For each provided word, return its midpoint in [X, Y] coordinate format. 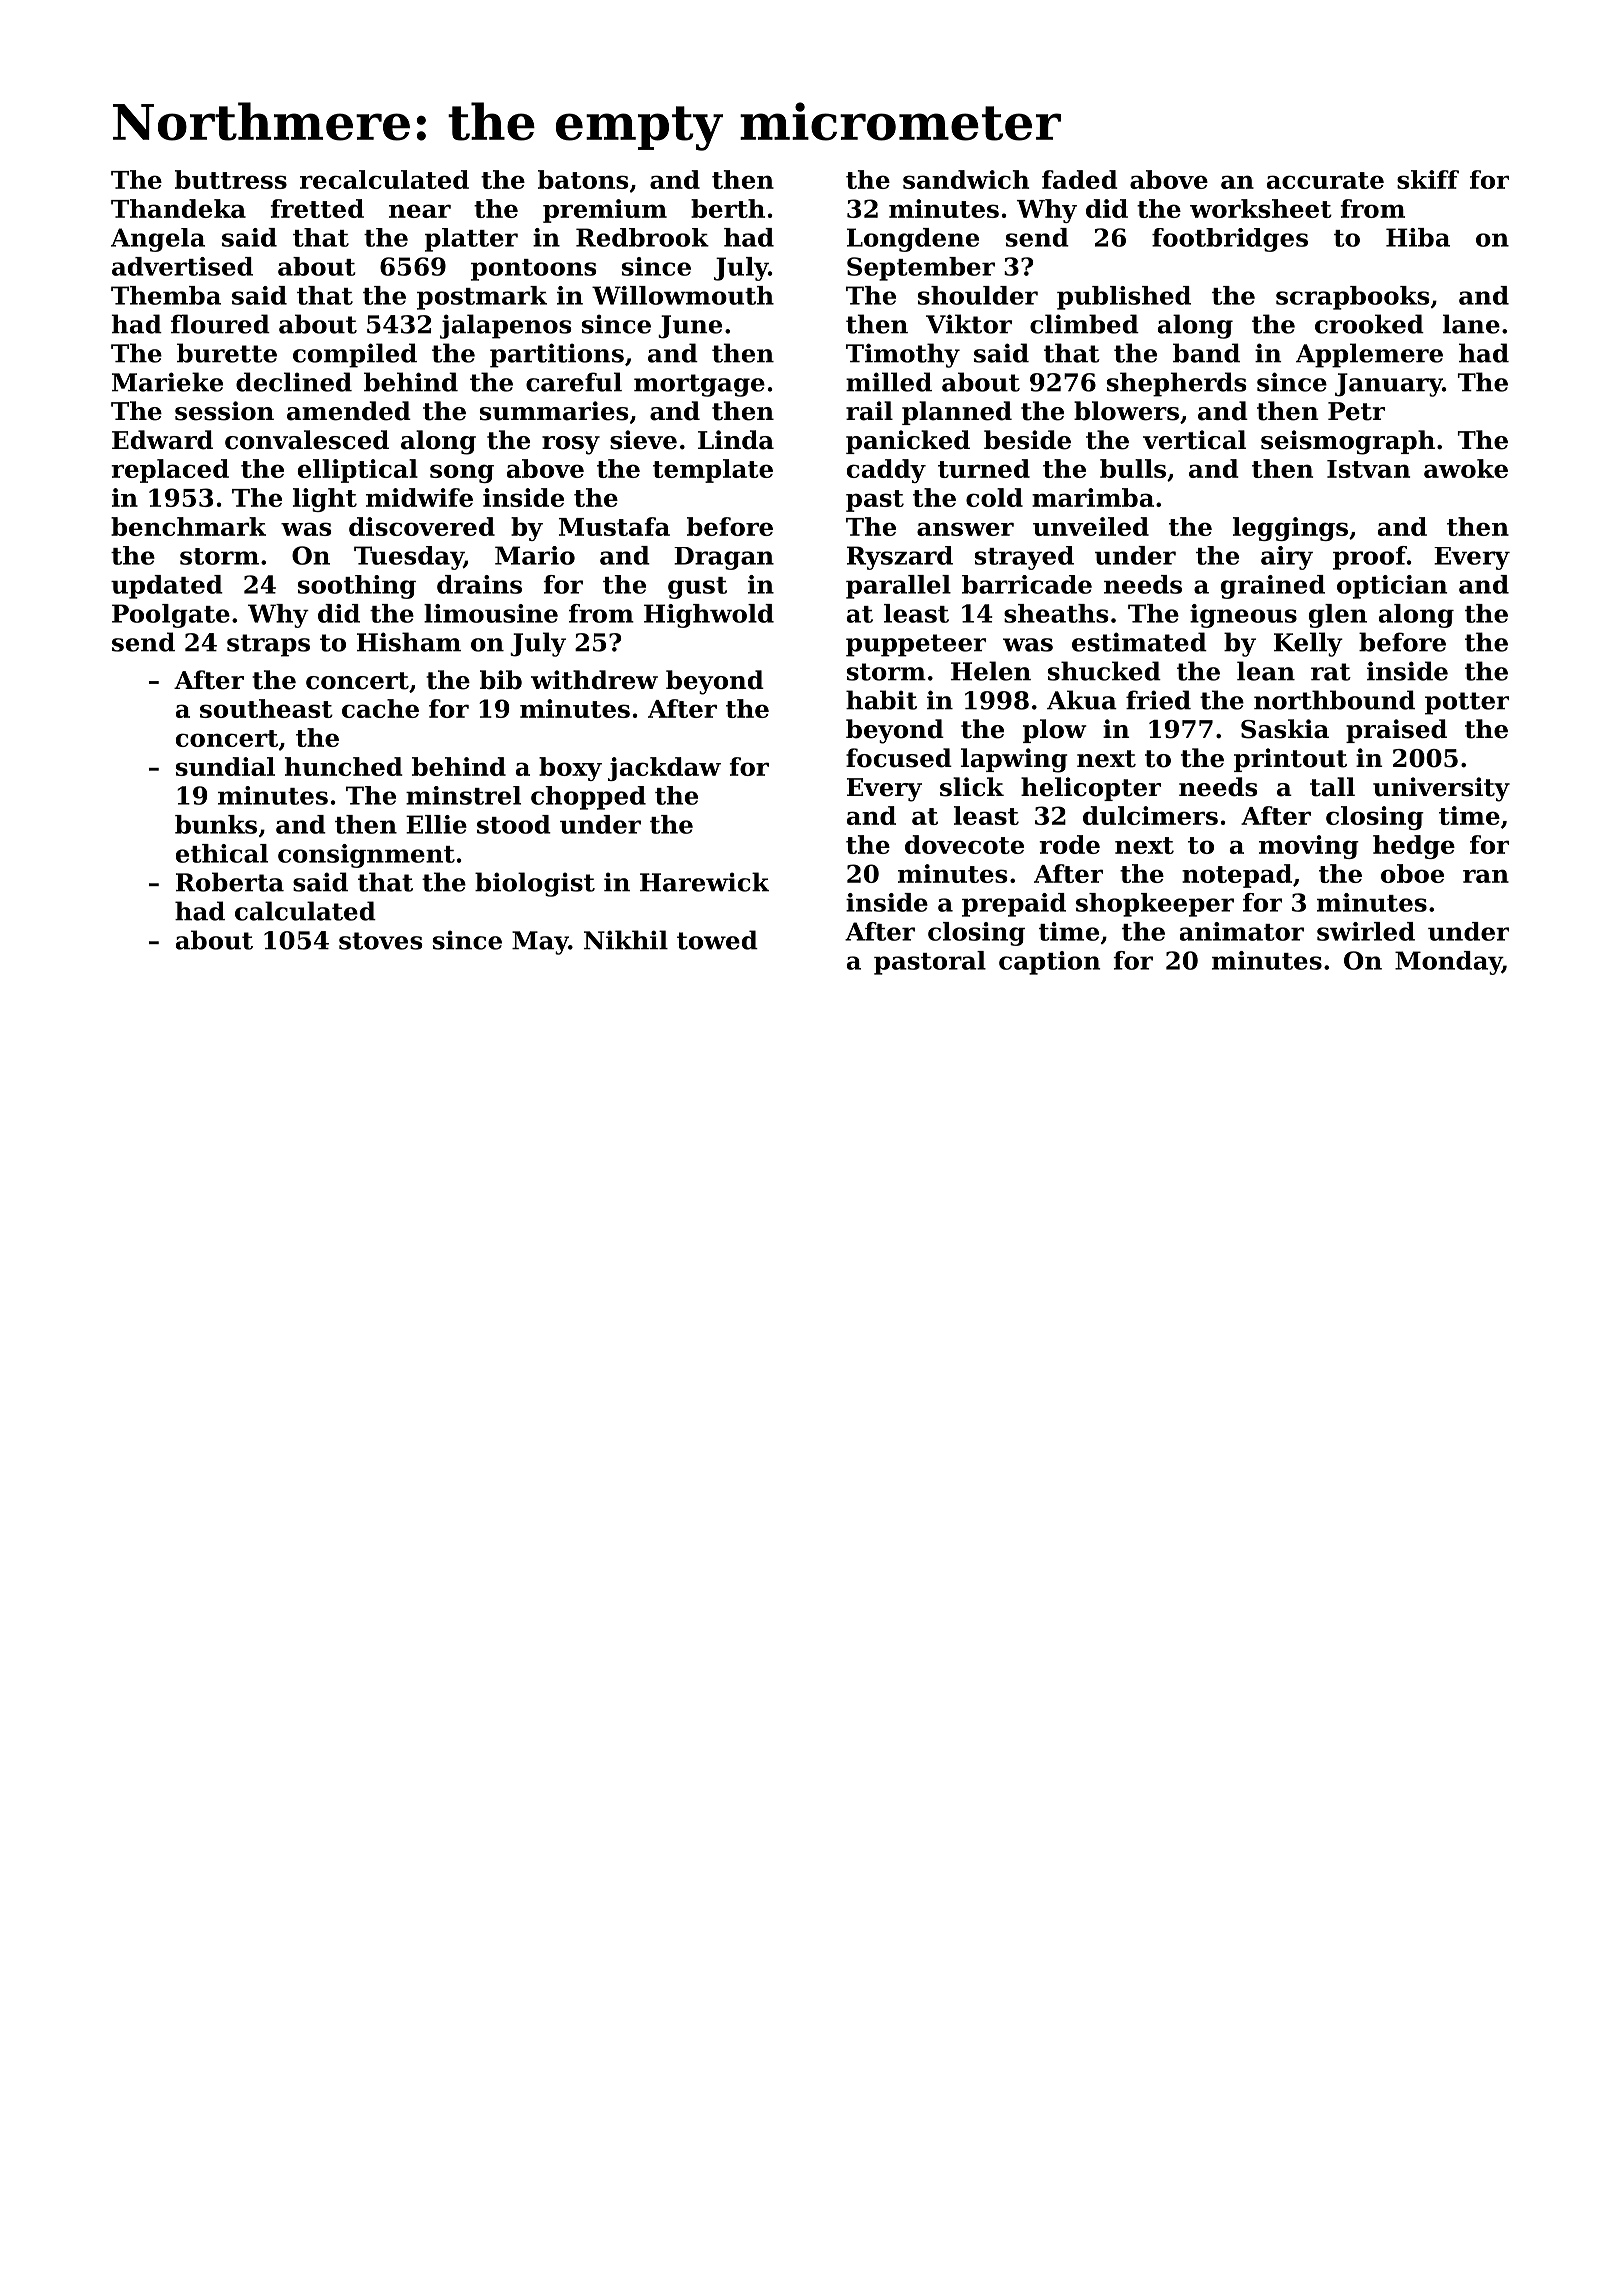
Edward [162, 440]
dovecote [964, 844]
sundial [225, 766]
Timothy [903, 355]
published [1124, 298]
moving [1309, 847]
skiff [1428, 179]
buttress [231, 179]
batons [583, 179]
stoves [380, 941]
